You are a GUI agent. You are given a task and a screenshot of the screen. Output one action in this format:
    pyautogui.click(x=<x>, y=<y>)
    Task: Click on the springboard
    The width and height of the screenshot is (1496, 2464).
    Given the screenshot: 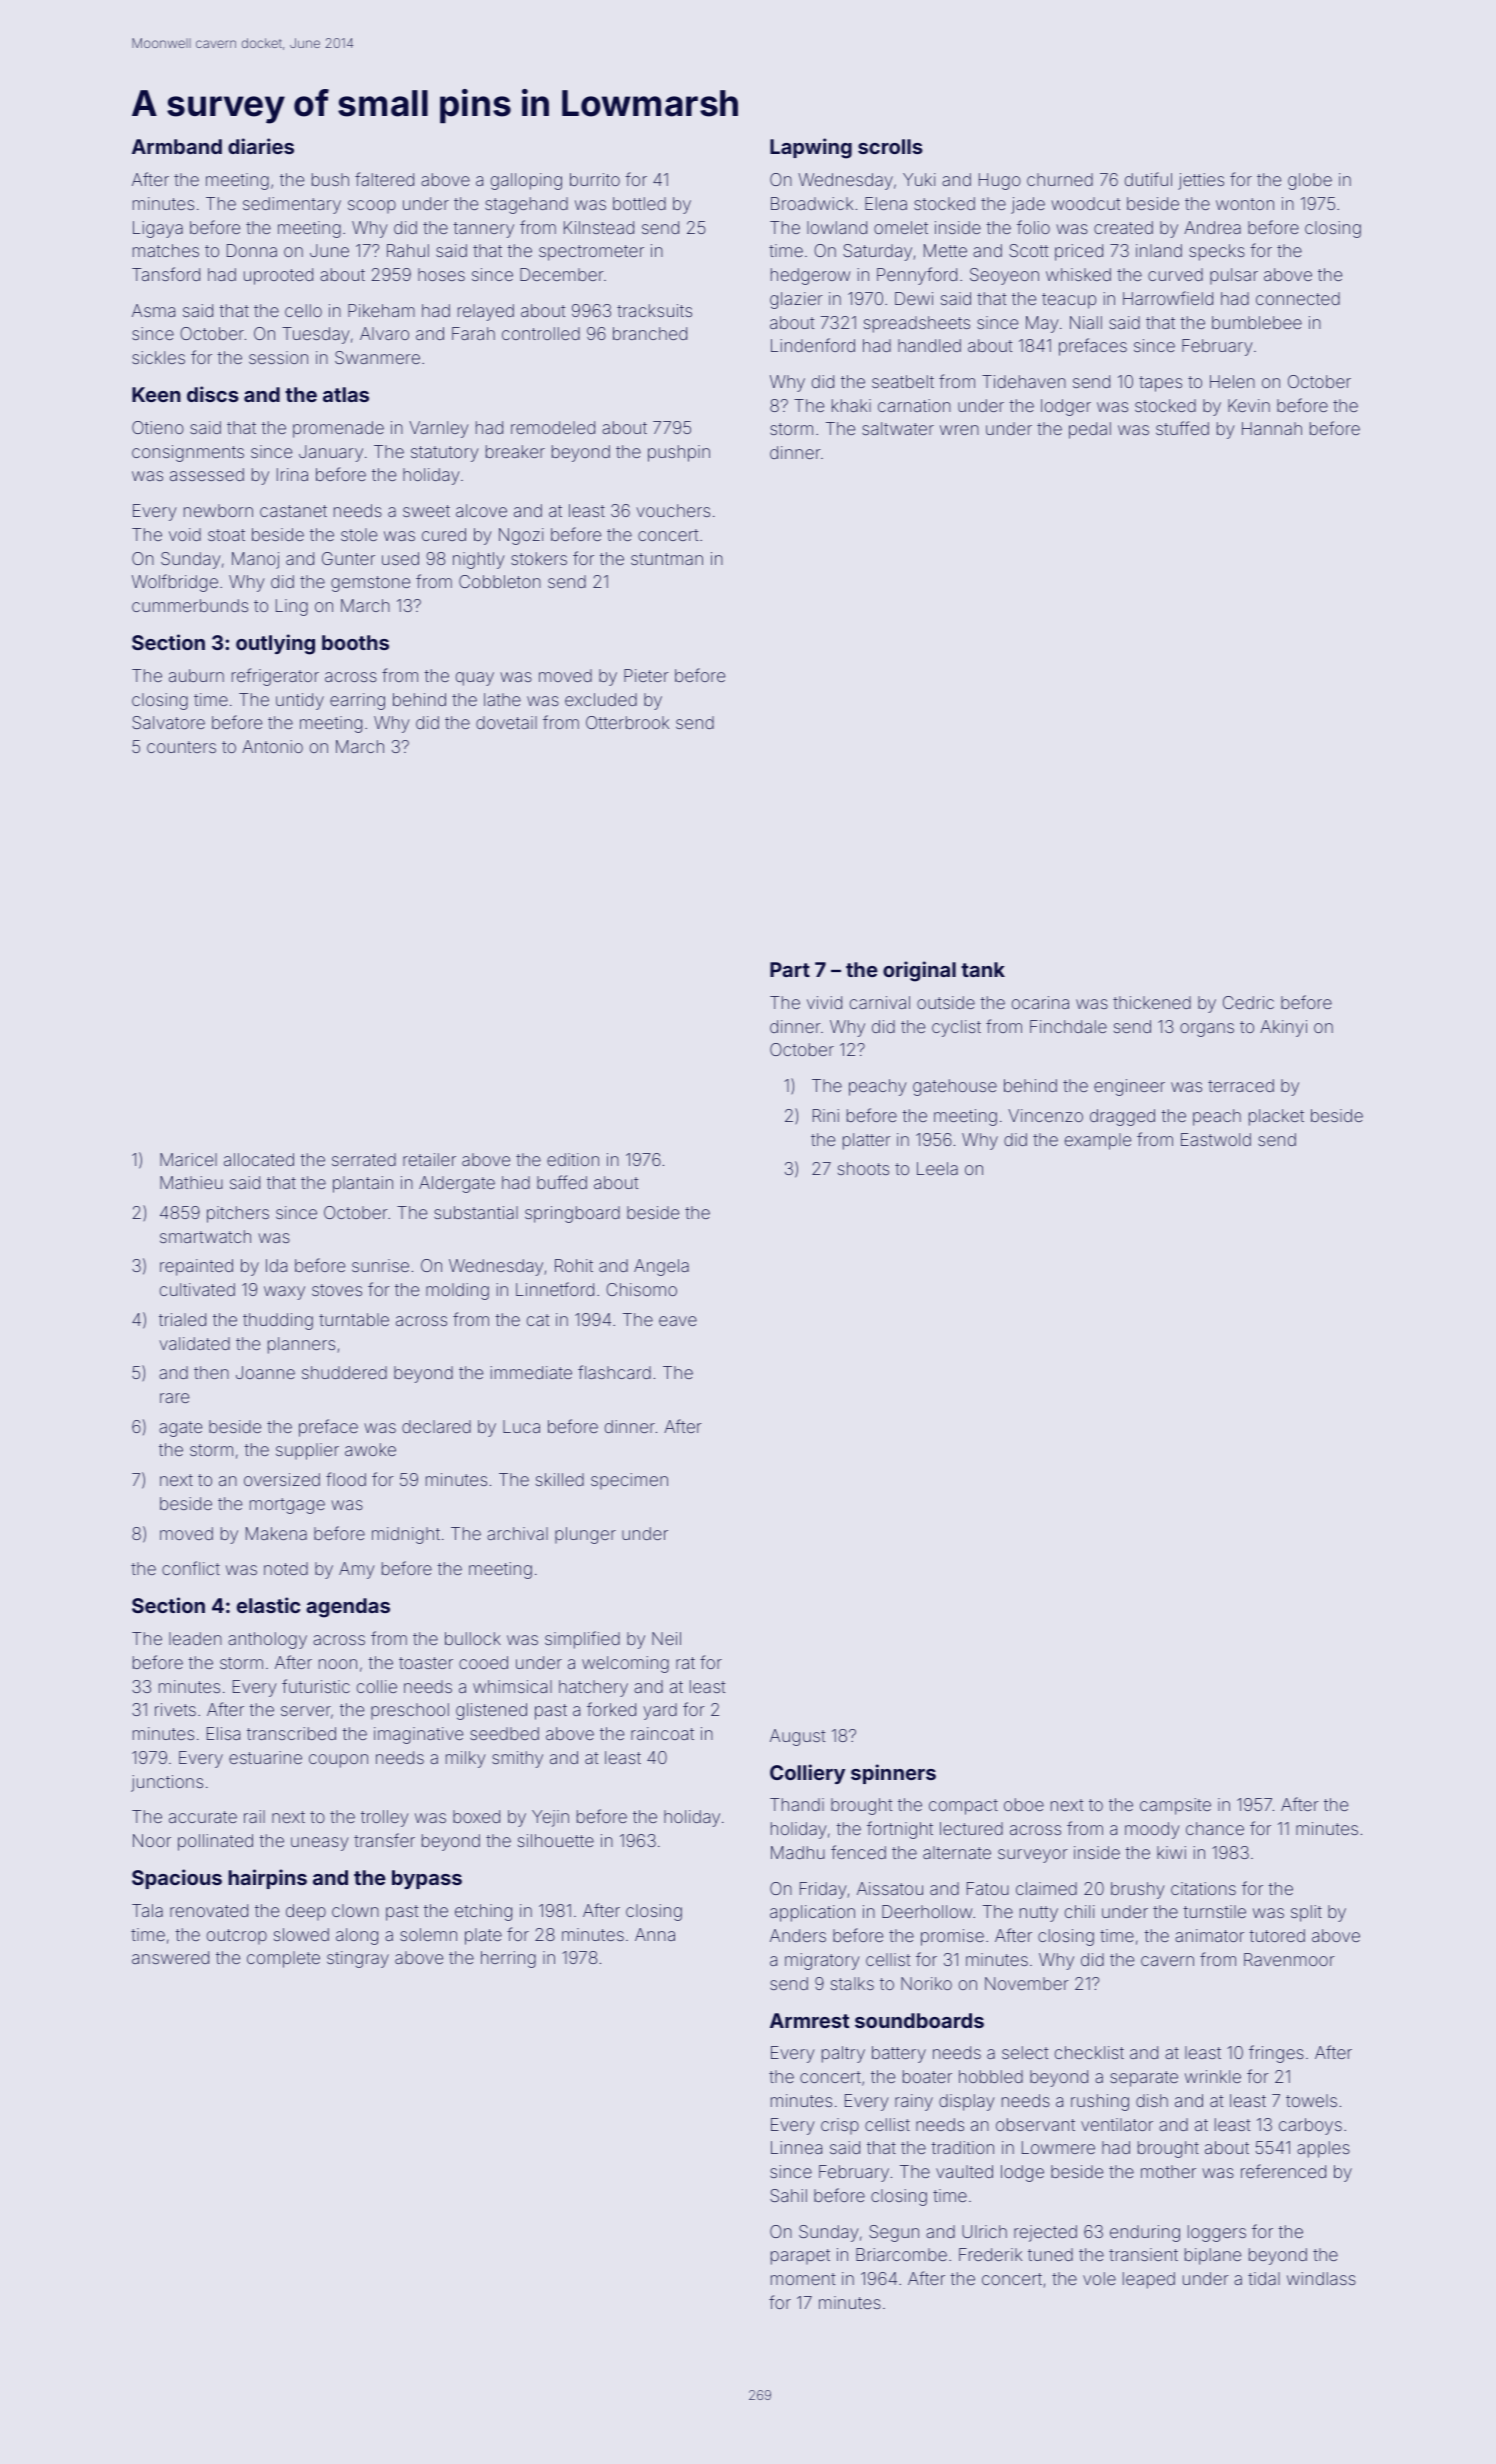 What is the action you would take?
    pyautogui.click(x=572, y=1214)
